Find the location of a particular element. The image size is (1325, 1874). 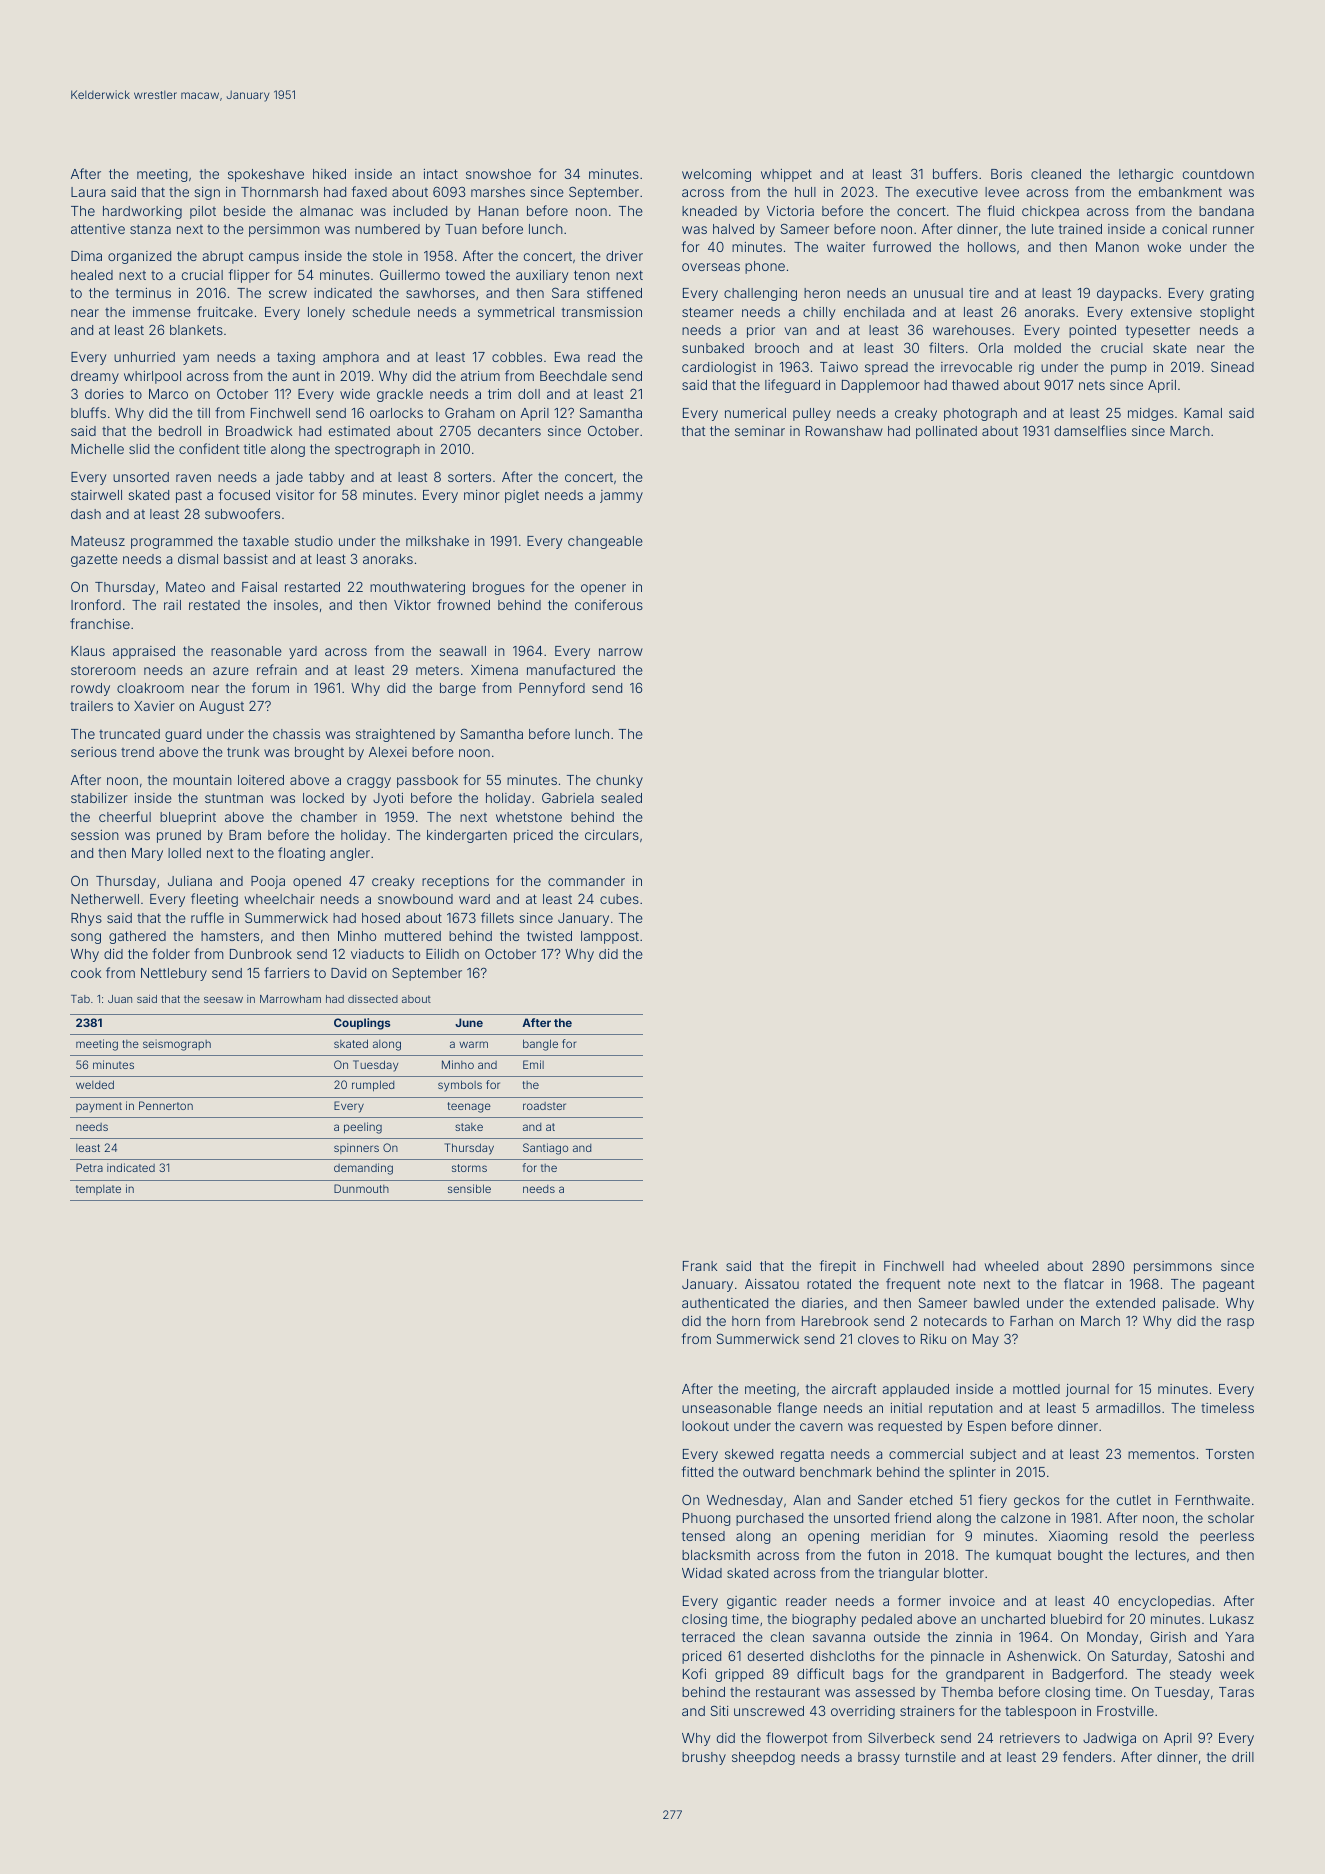

fenders is located at coordinates (1087, 1756).
